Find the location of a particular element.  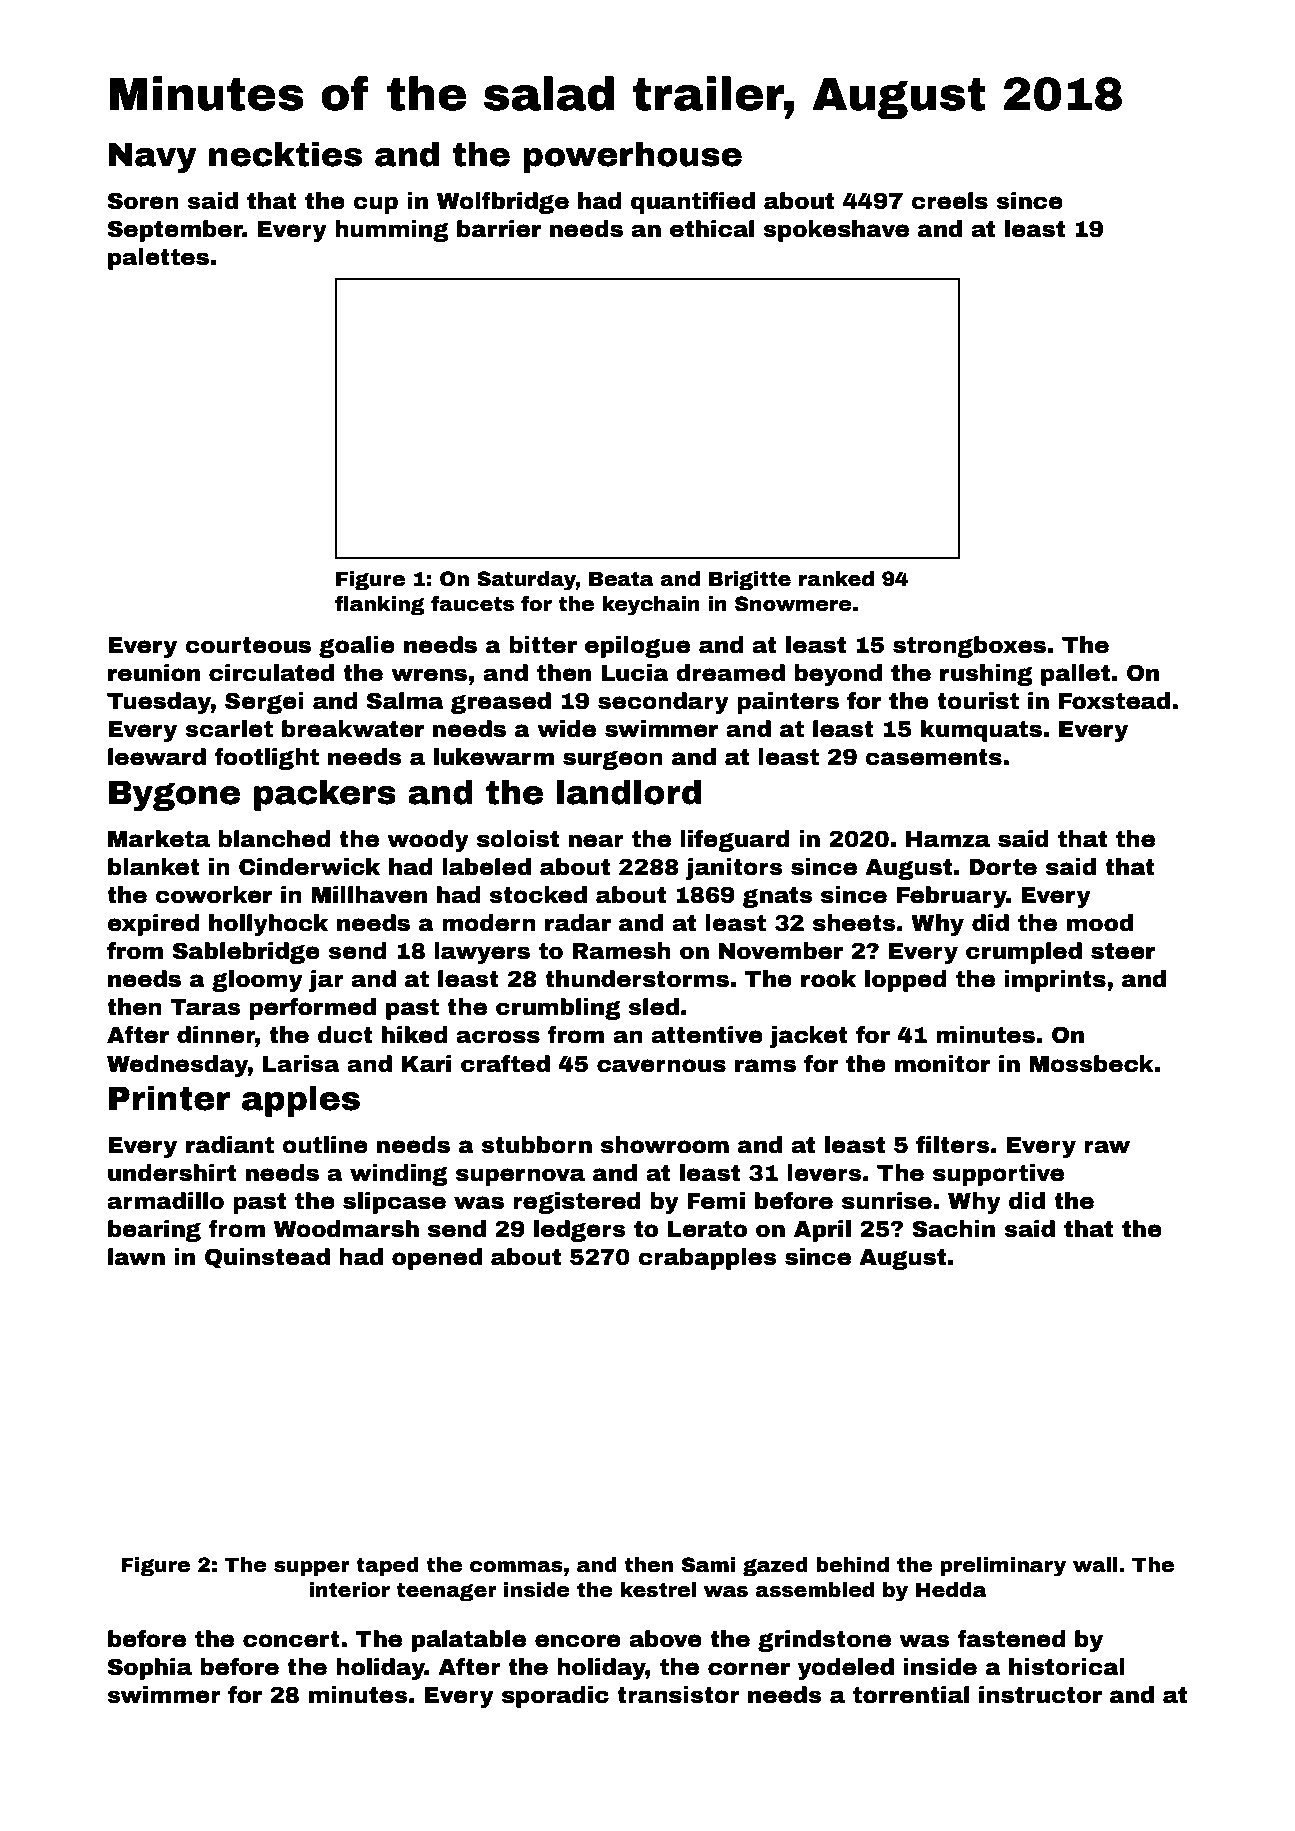

powerhouse is located at coordinates (632, 157).
